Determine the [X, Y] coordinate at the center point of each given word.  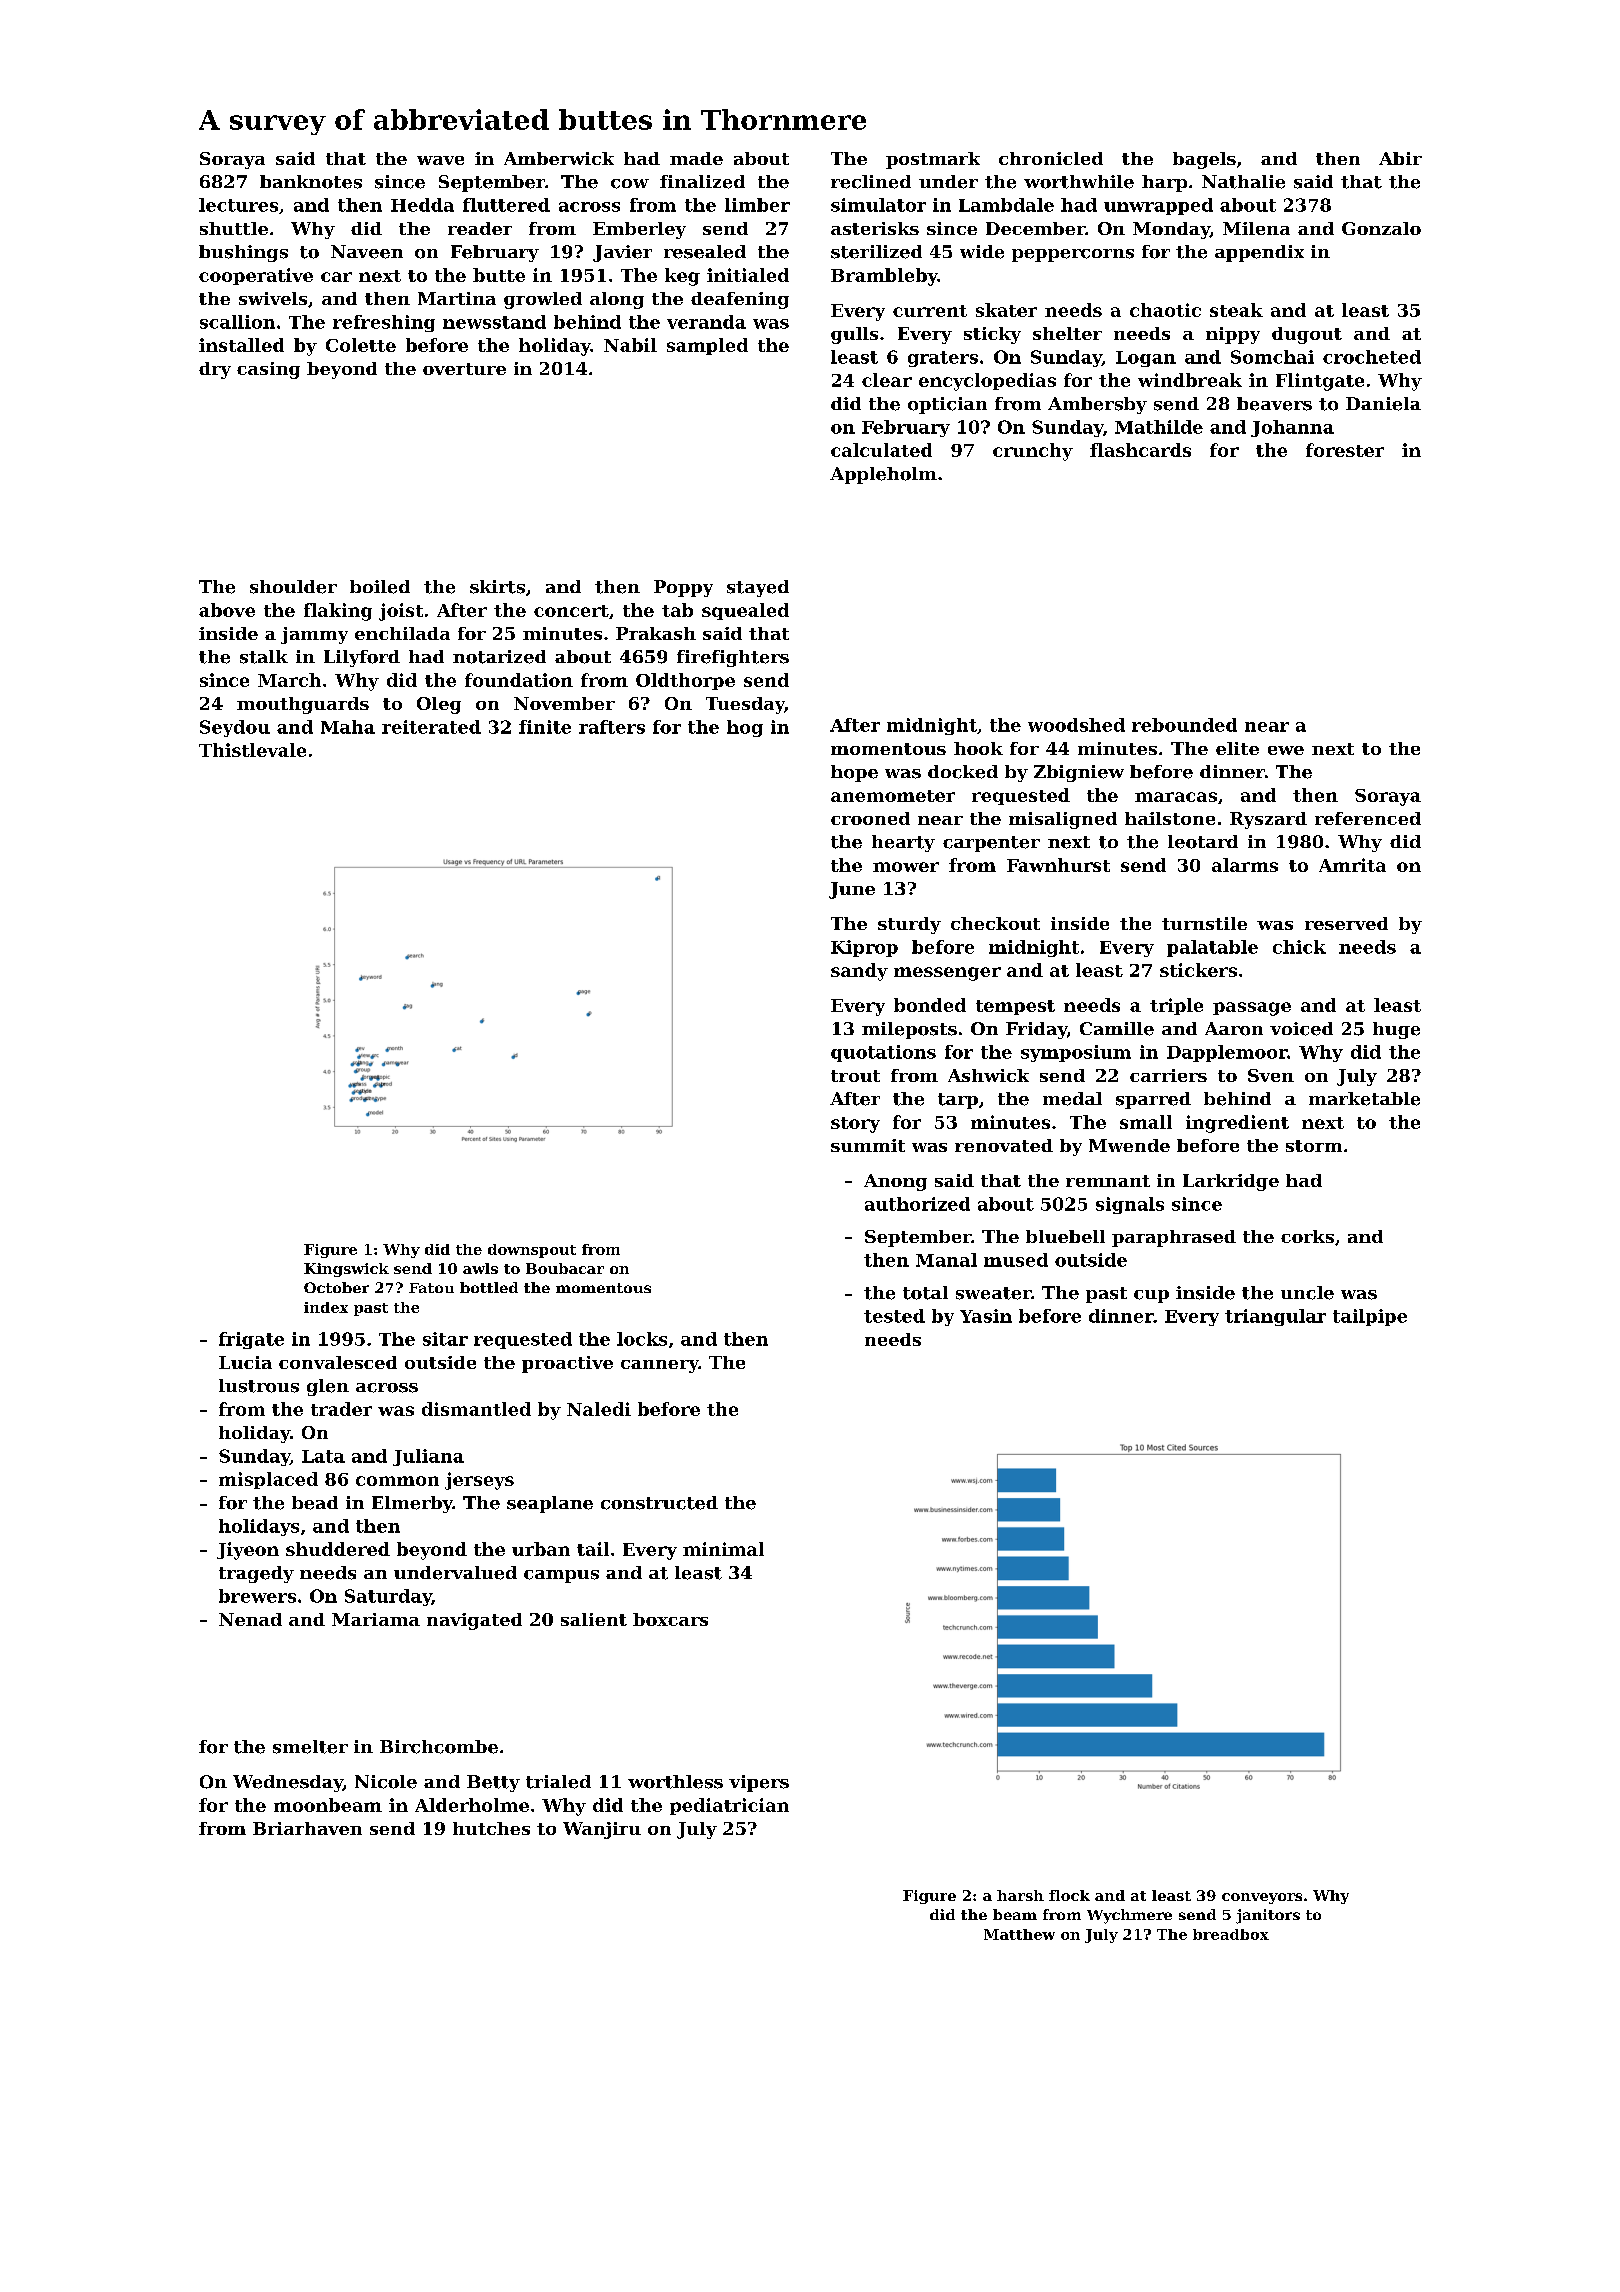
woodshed [1076, 725]
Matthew [1019, 1934]
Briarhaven [307, 1828]
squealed [745, 611]
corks [1307, 1236]
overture [464, 369]
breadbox [1231, 1934]
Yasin [986, 1316]
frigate [251, 1340]
